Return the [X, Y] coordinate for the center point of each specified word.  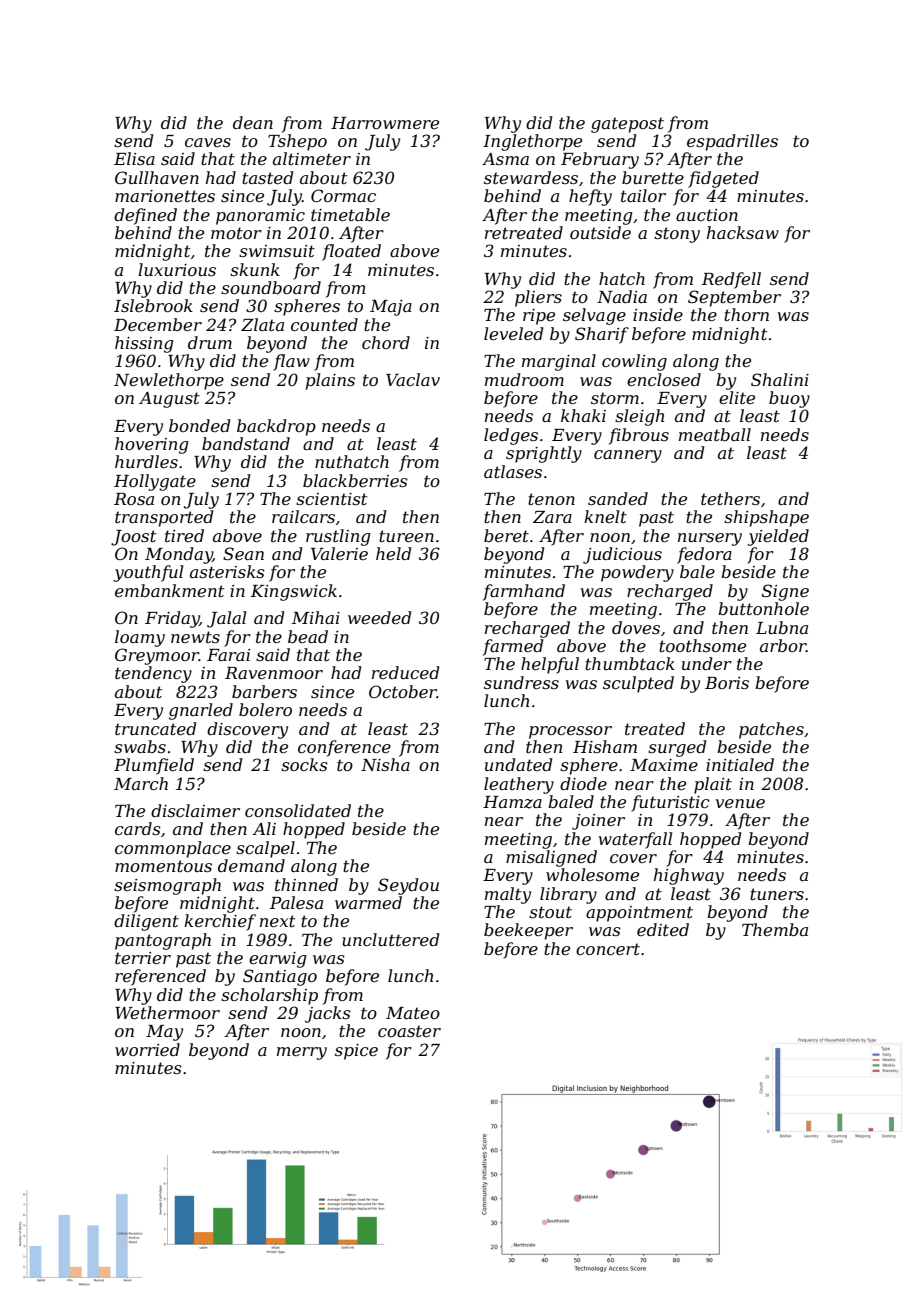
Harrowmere [385, 123]
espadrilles [732, 142]
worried [147, 1049]
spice [356, 1052]
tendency [153, 674]
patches [771, 730]
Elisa [134, 158]
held [393, 553]
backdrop [276, 427]
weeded [379, 617]
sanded [618, 498]
